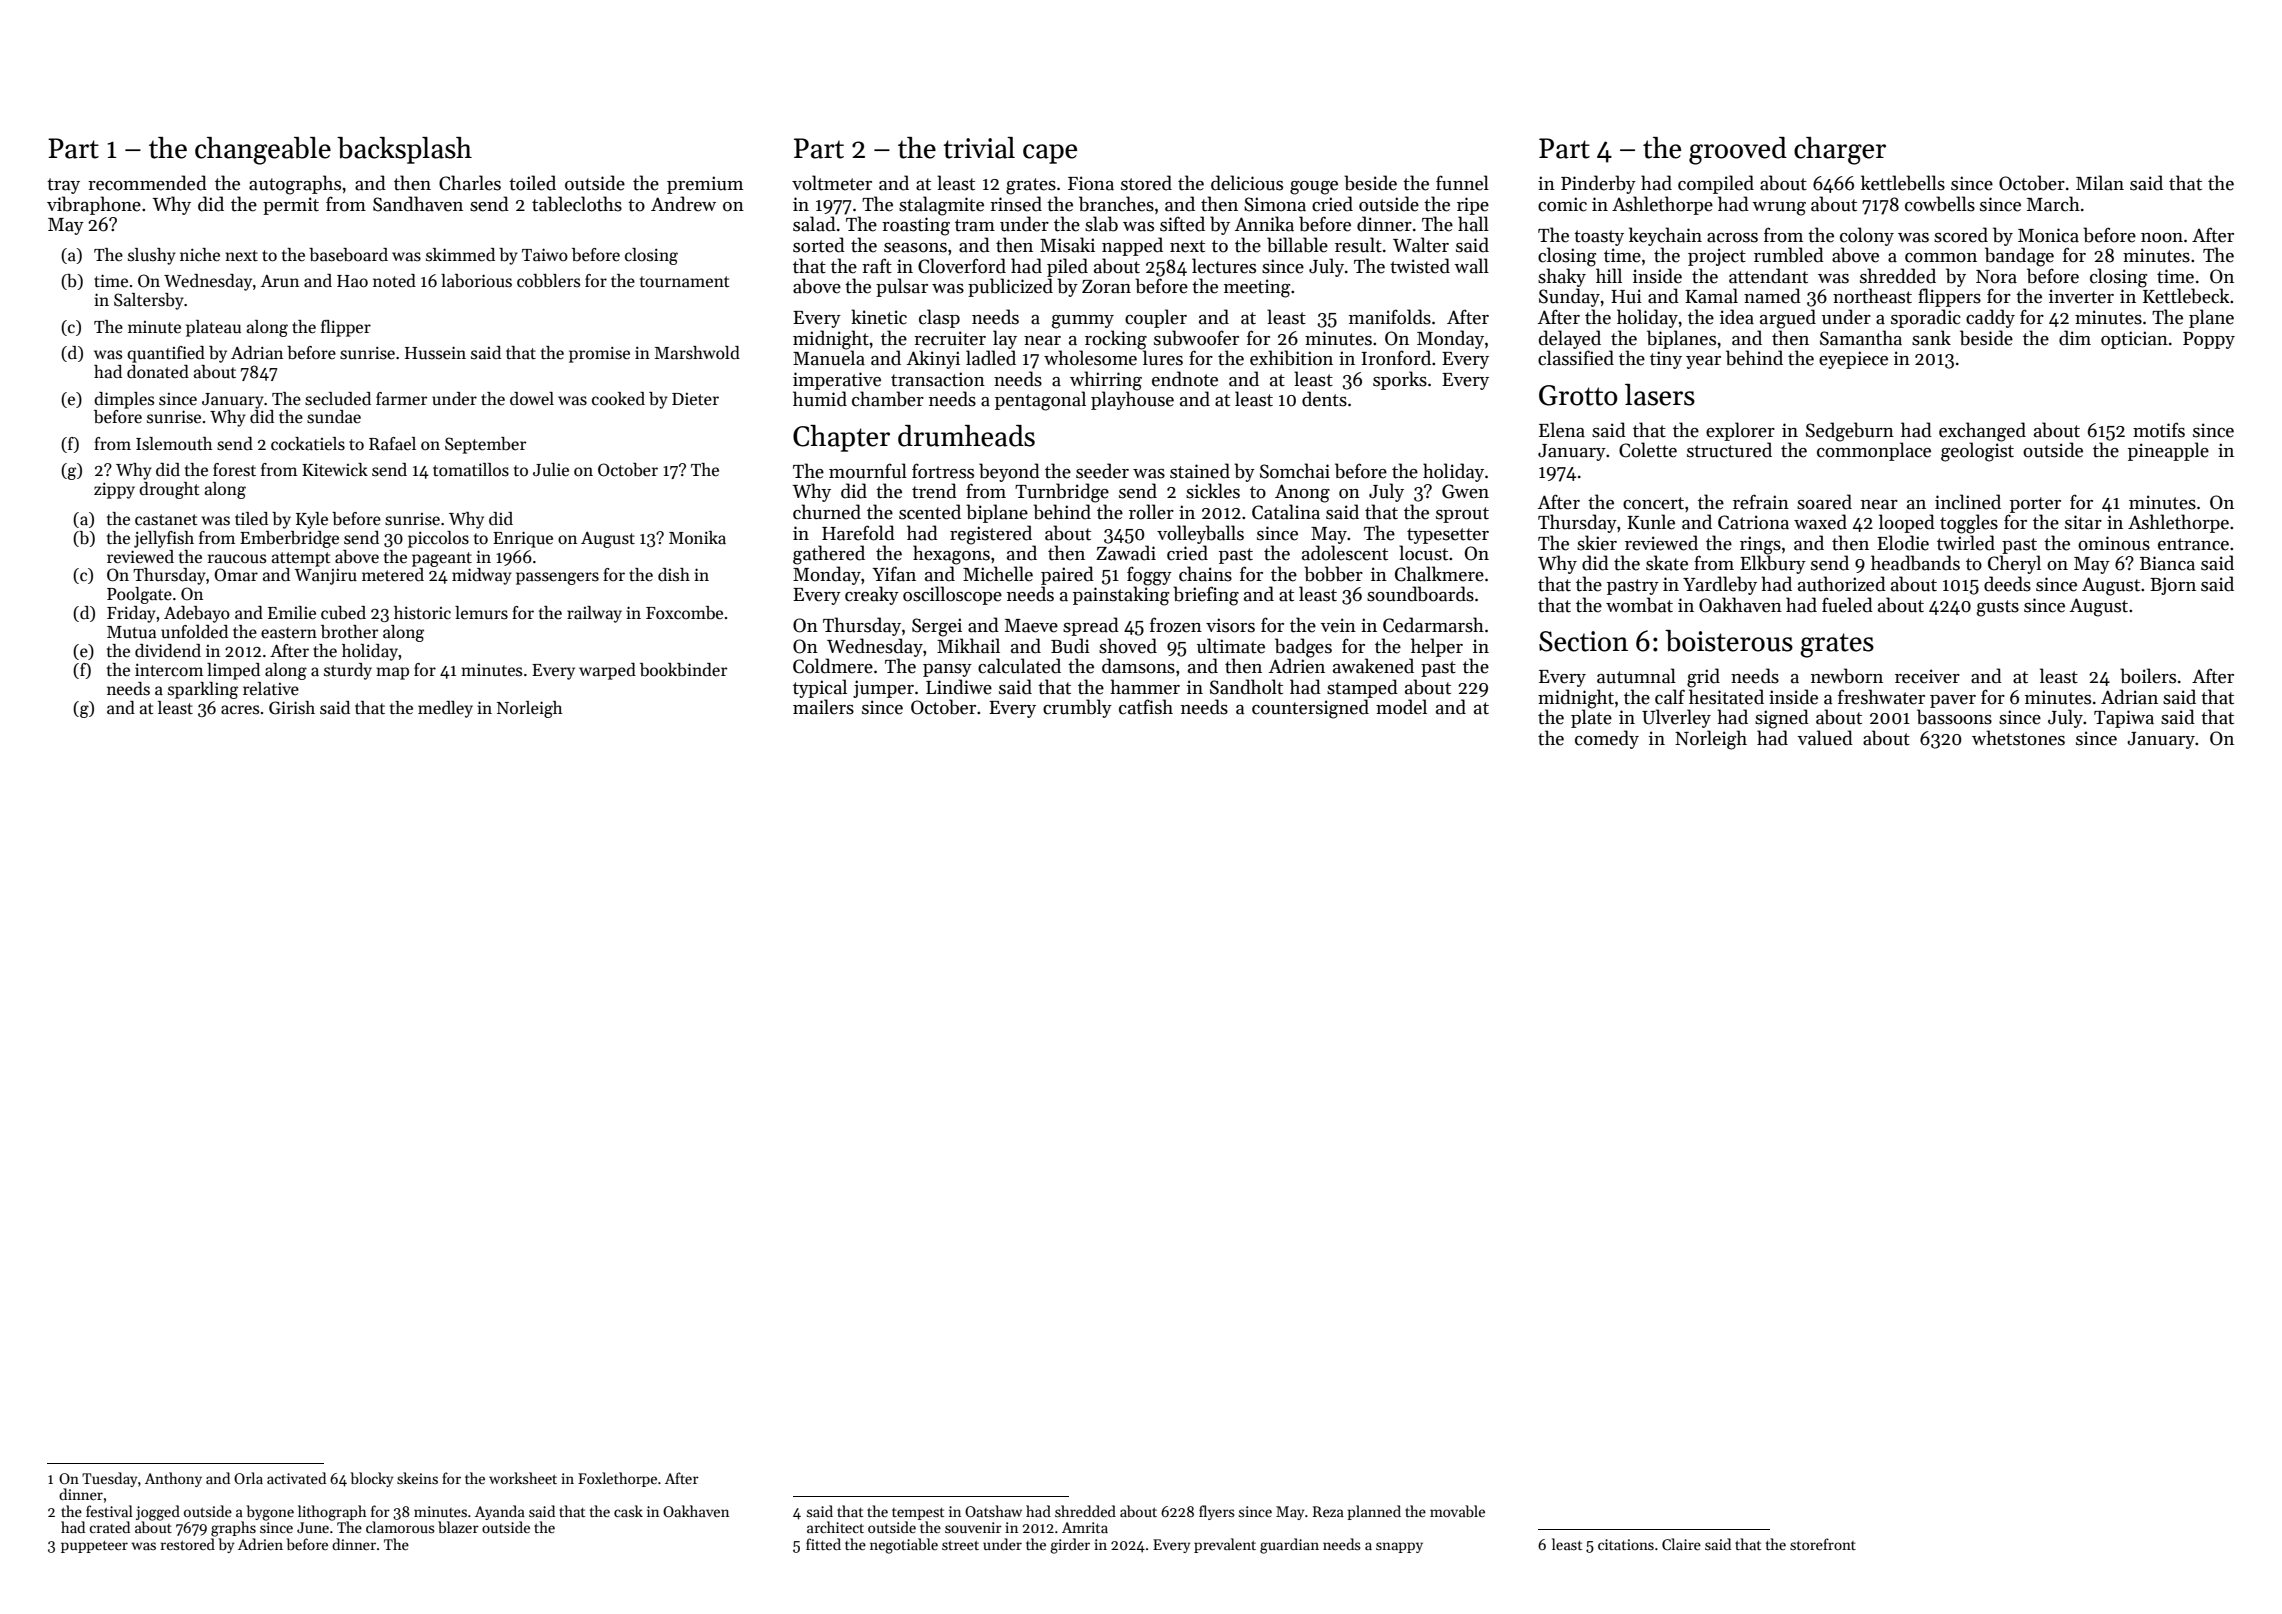 The image size is (2282, 1614). What do you see at coordinates (1823, 1544) in the screenshot?
I see `storefront` at bounding box center [1823, 1544].
